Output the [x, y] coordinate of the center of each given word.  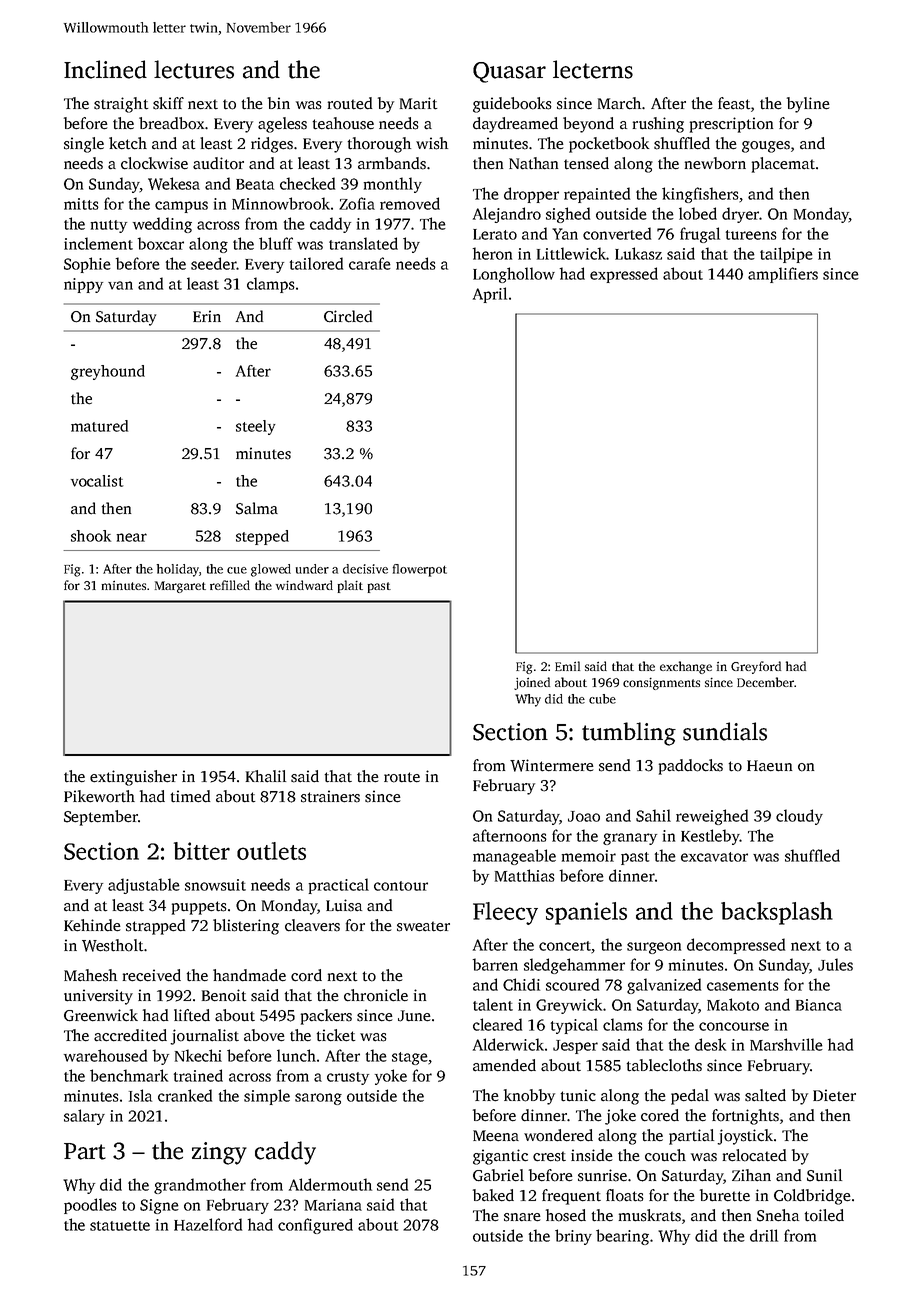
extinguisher [133, 778]
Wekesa [174, 183]
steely [256, 427]
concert [565, 946]
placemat [783, 165]
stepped [262, 537]
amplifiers [783, 275]
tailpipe [786, 255]
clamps [271, 285]
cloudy [799, 817]
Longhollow [514, 275]
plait [350, 586]
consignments [661, 684]
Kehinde [92, 925]
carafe [370, 263]
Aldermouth [330, 1184]
